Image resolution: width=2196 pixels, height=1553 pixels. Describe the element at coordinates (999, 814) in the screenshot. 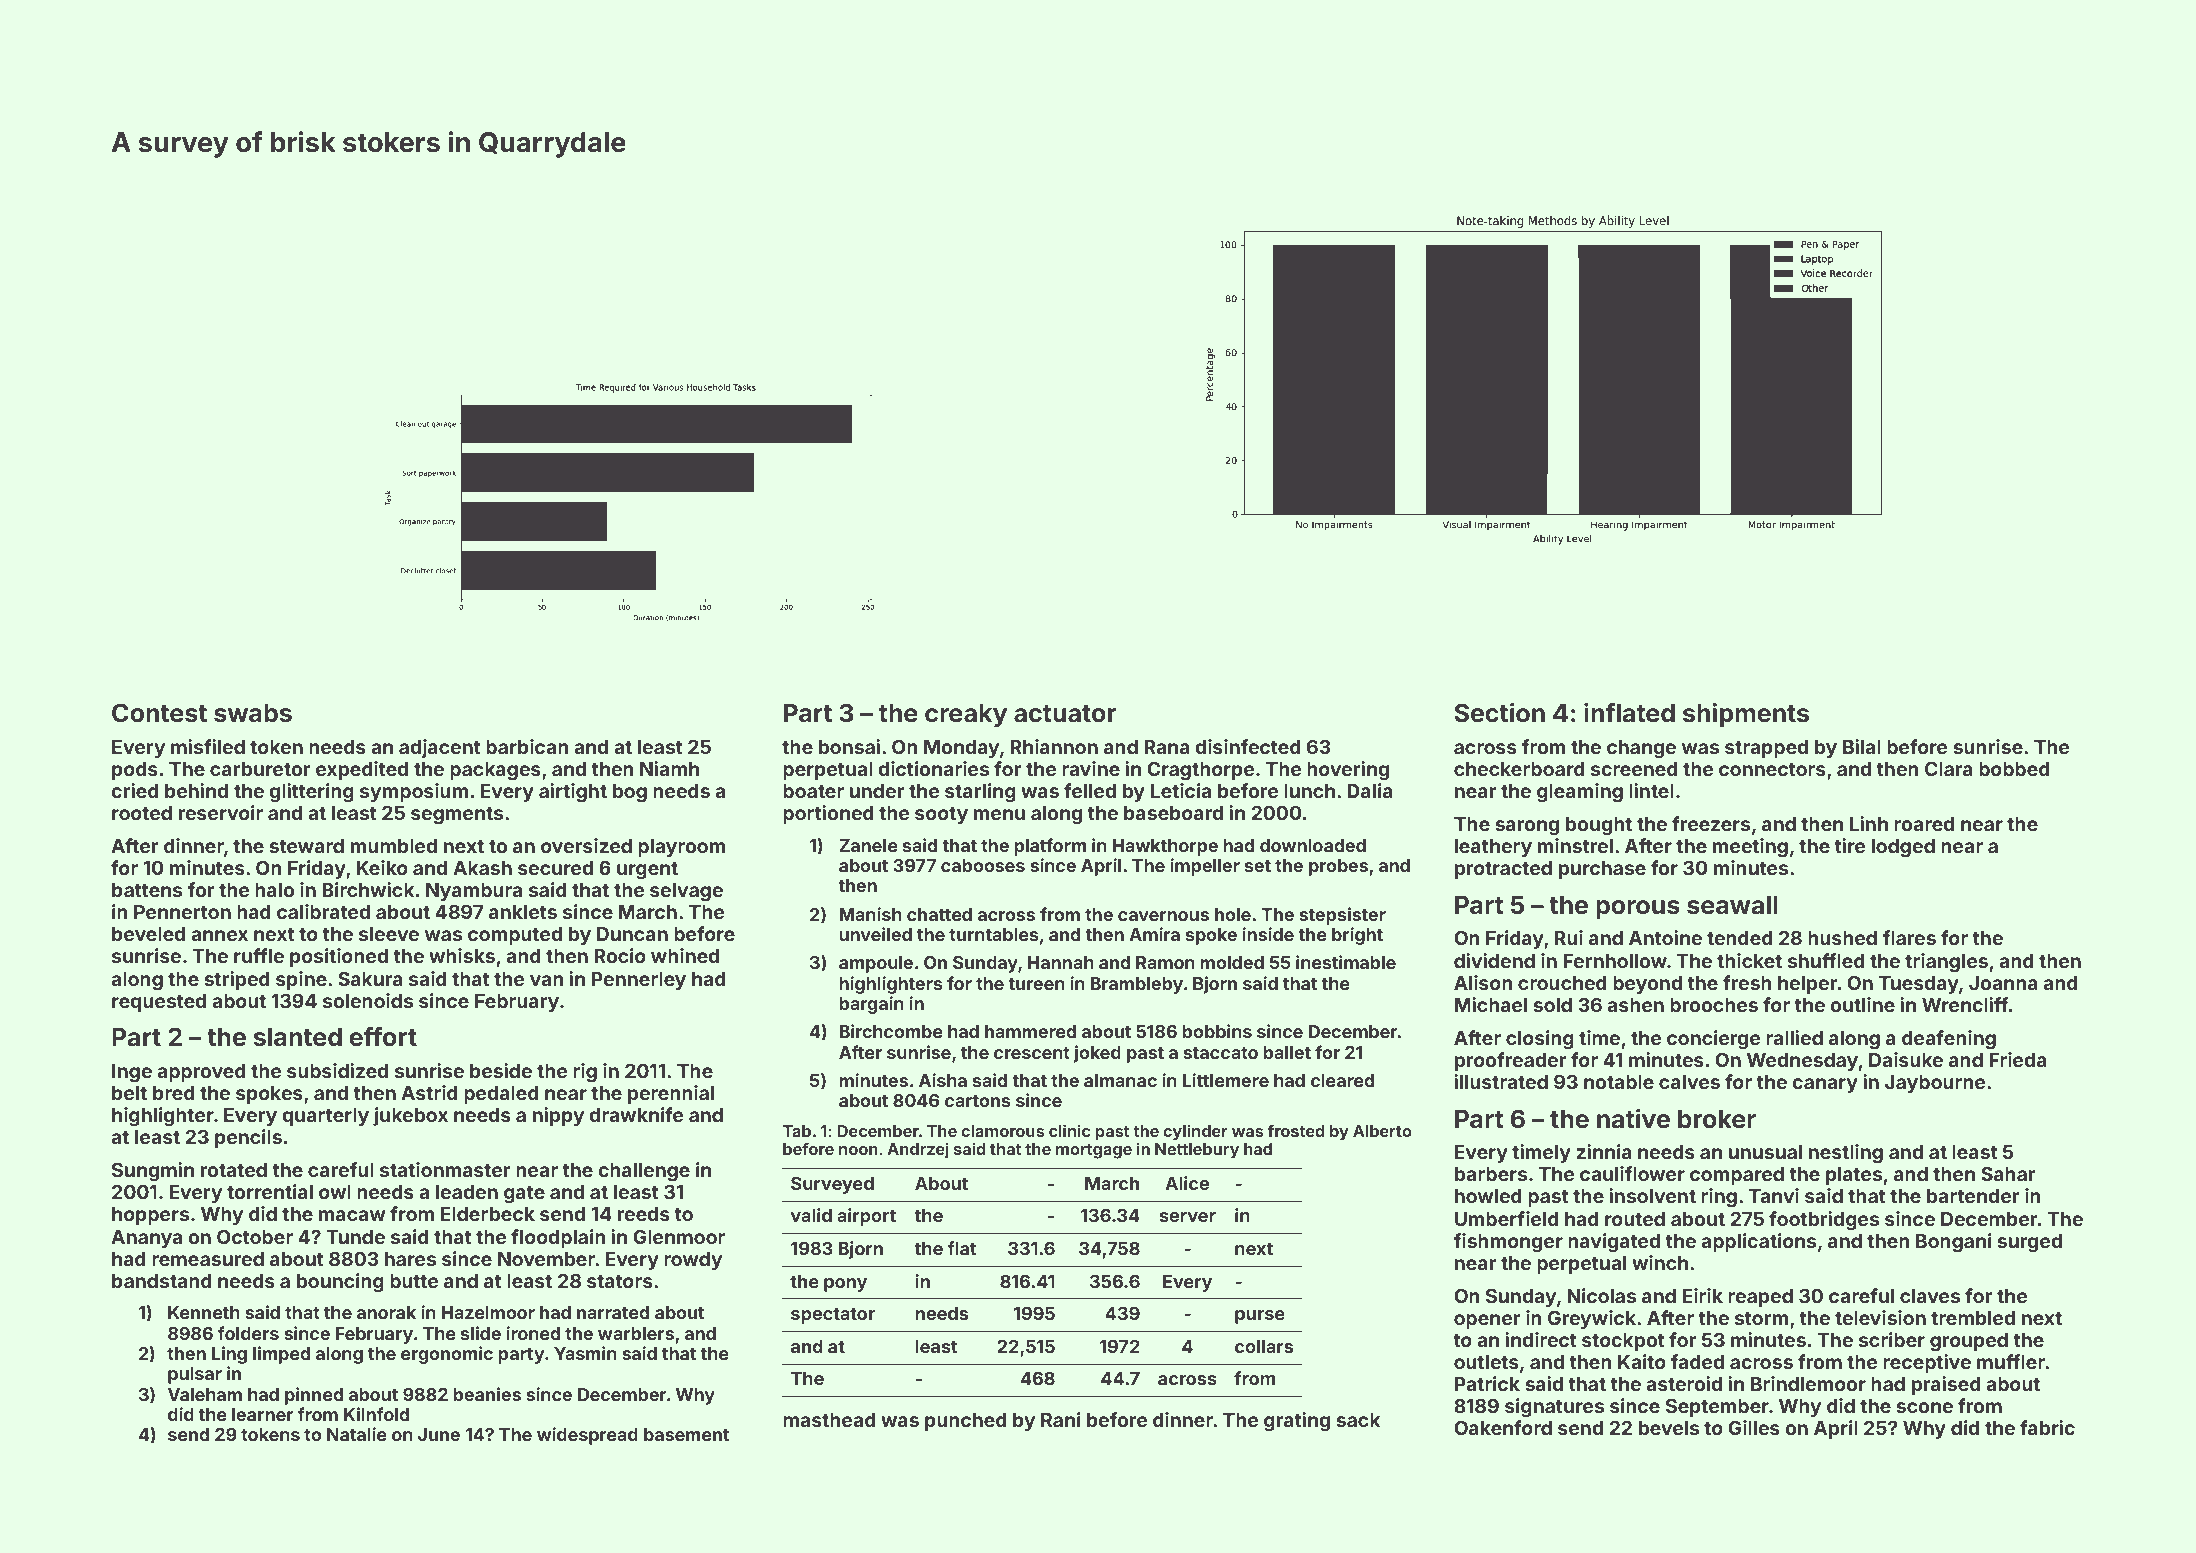

I see `menu` at that location.
